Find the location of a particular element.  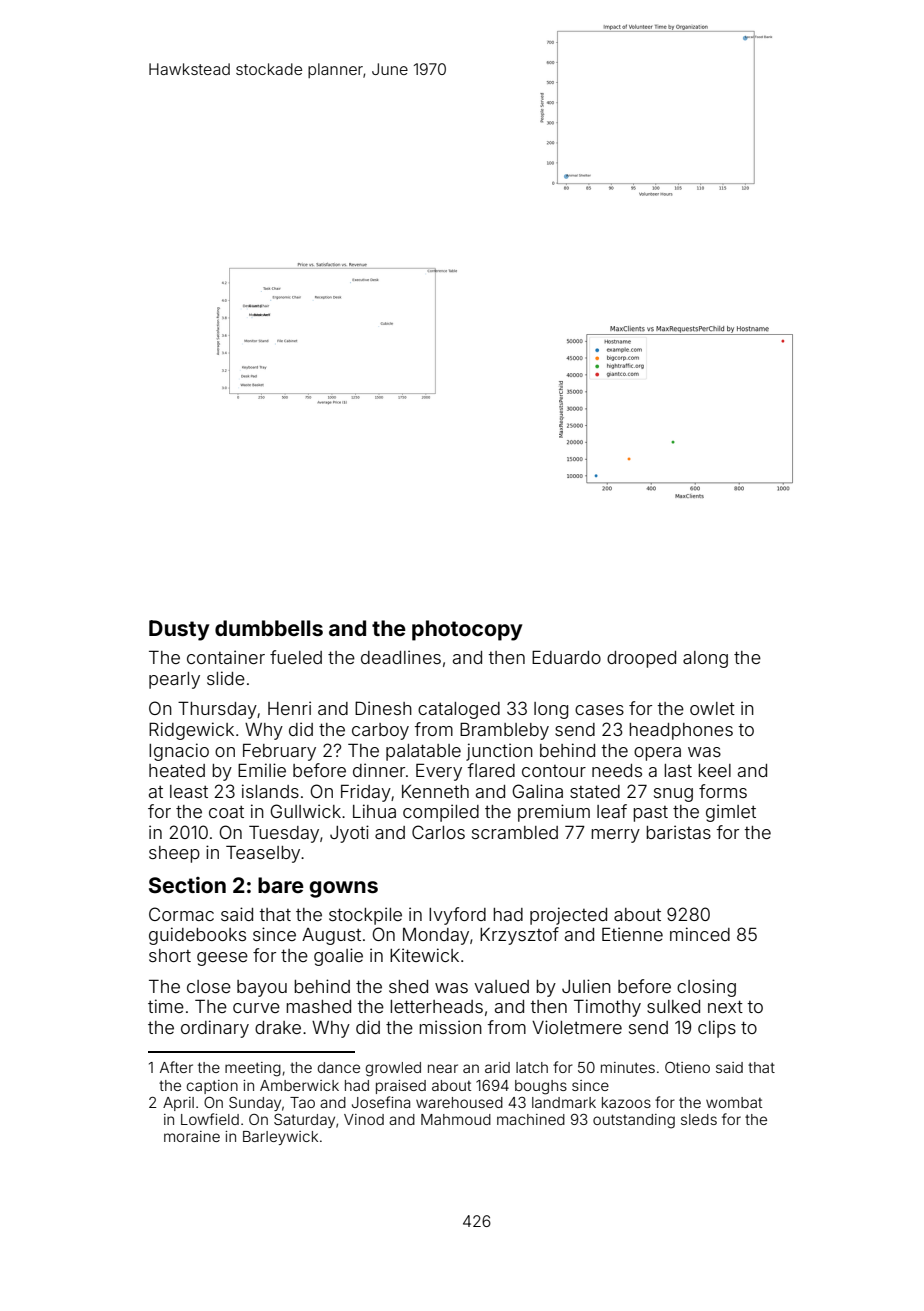

baristas is located at coordinates (678, 832).
